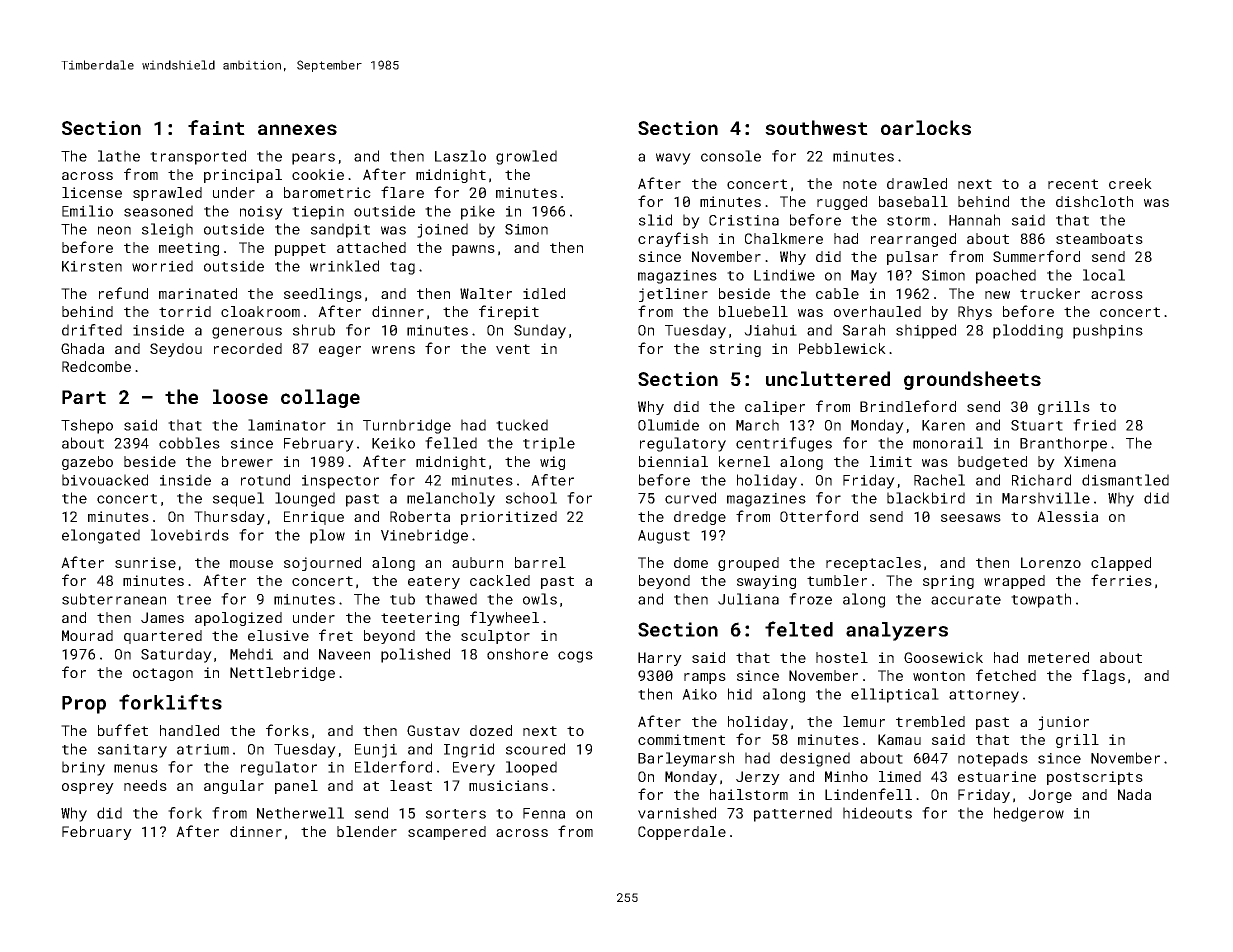  I want to click on owls, so click(540, 599).
